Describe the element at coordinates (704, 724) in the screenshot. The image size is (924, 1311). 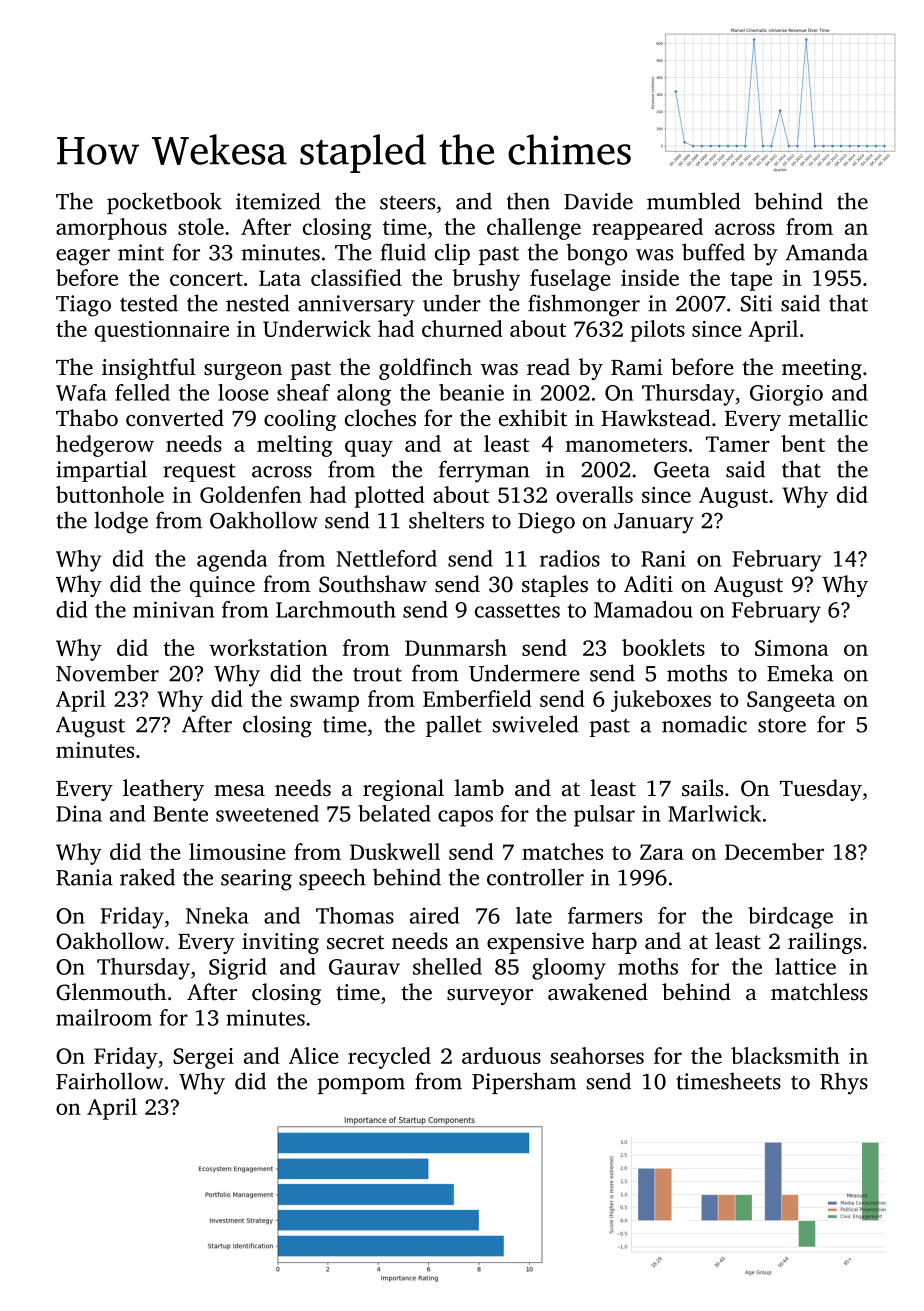
I see `nomadic` at that location.
